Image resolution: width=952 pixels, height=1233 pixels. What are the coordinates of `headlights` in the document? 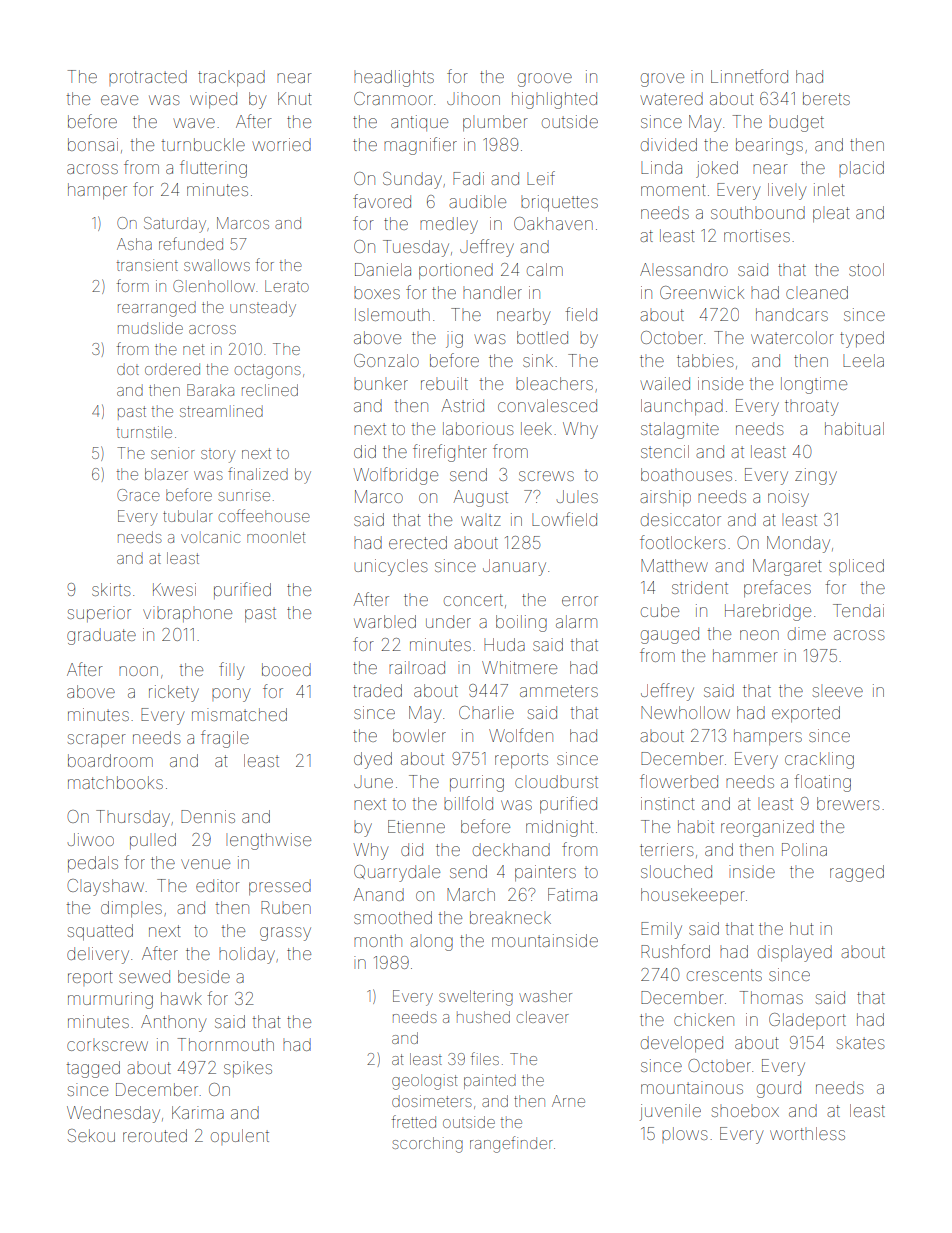 It's located at (394, 78).
